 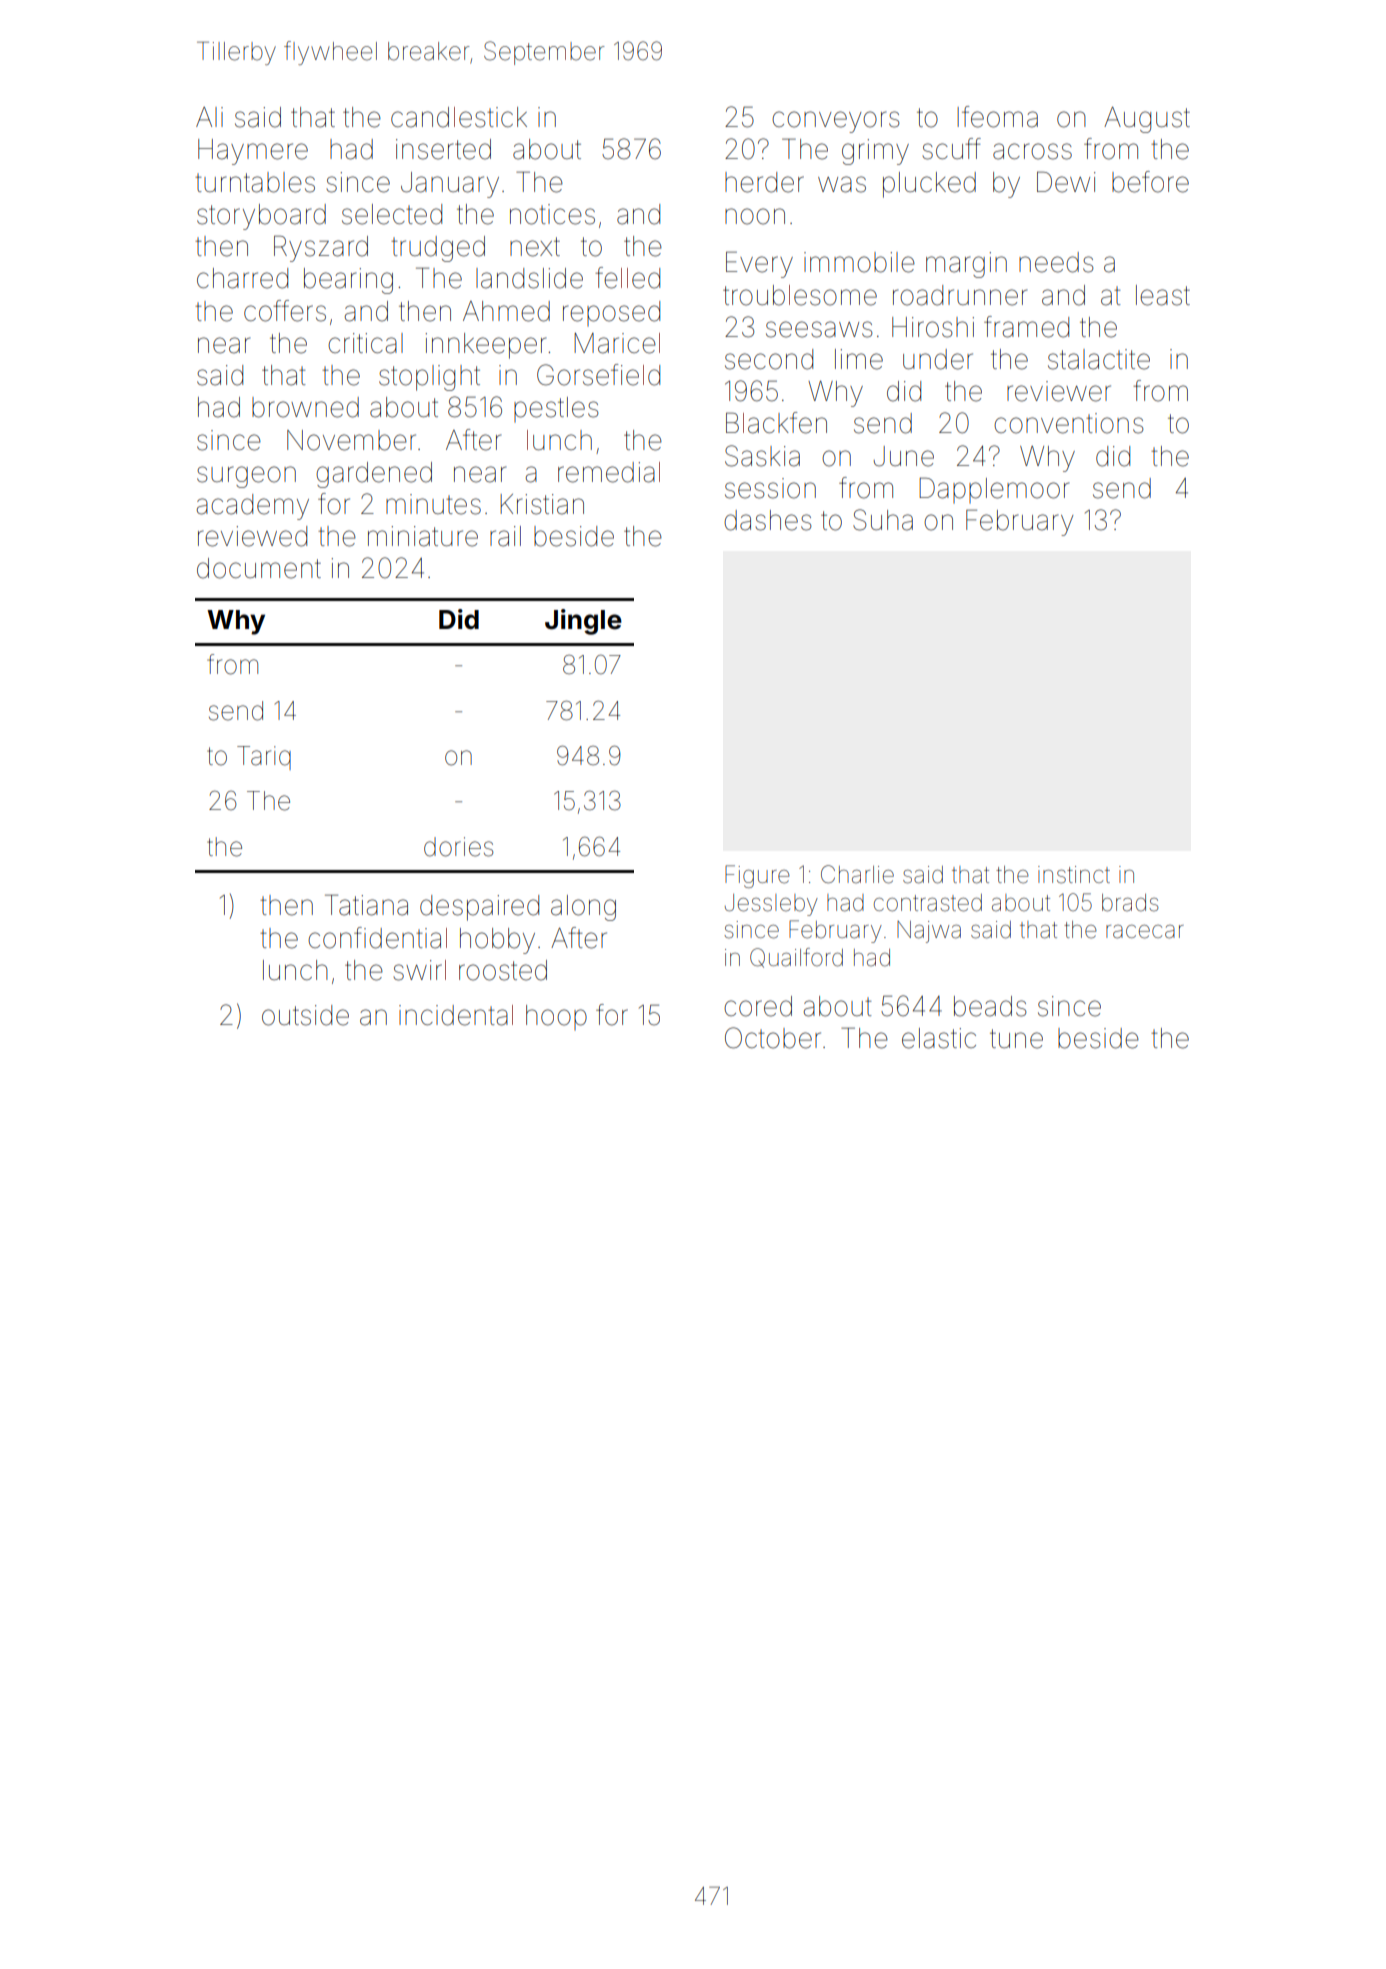 I want to click on October, so click(x=773, y=1038).
